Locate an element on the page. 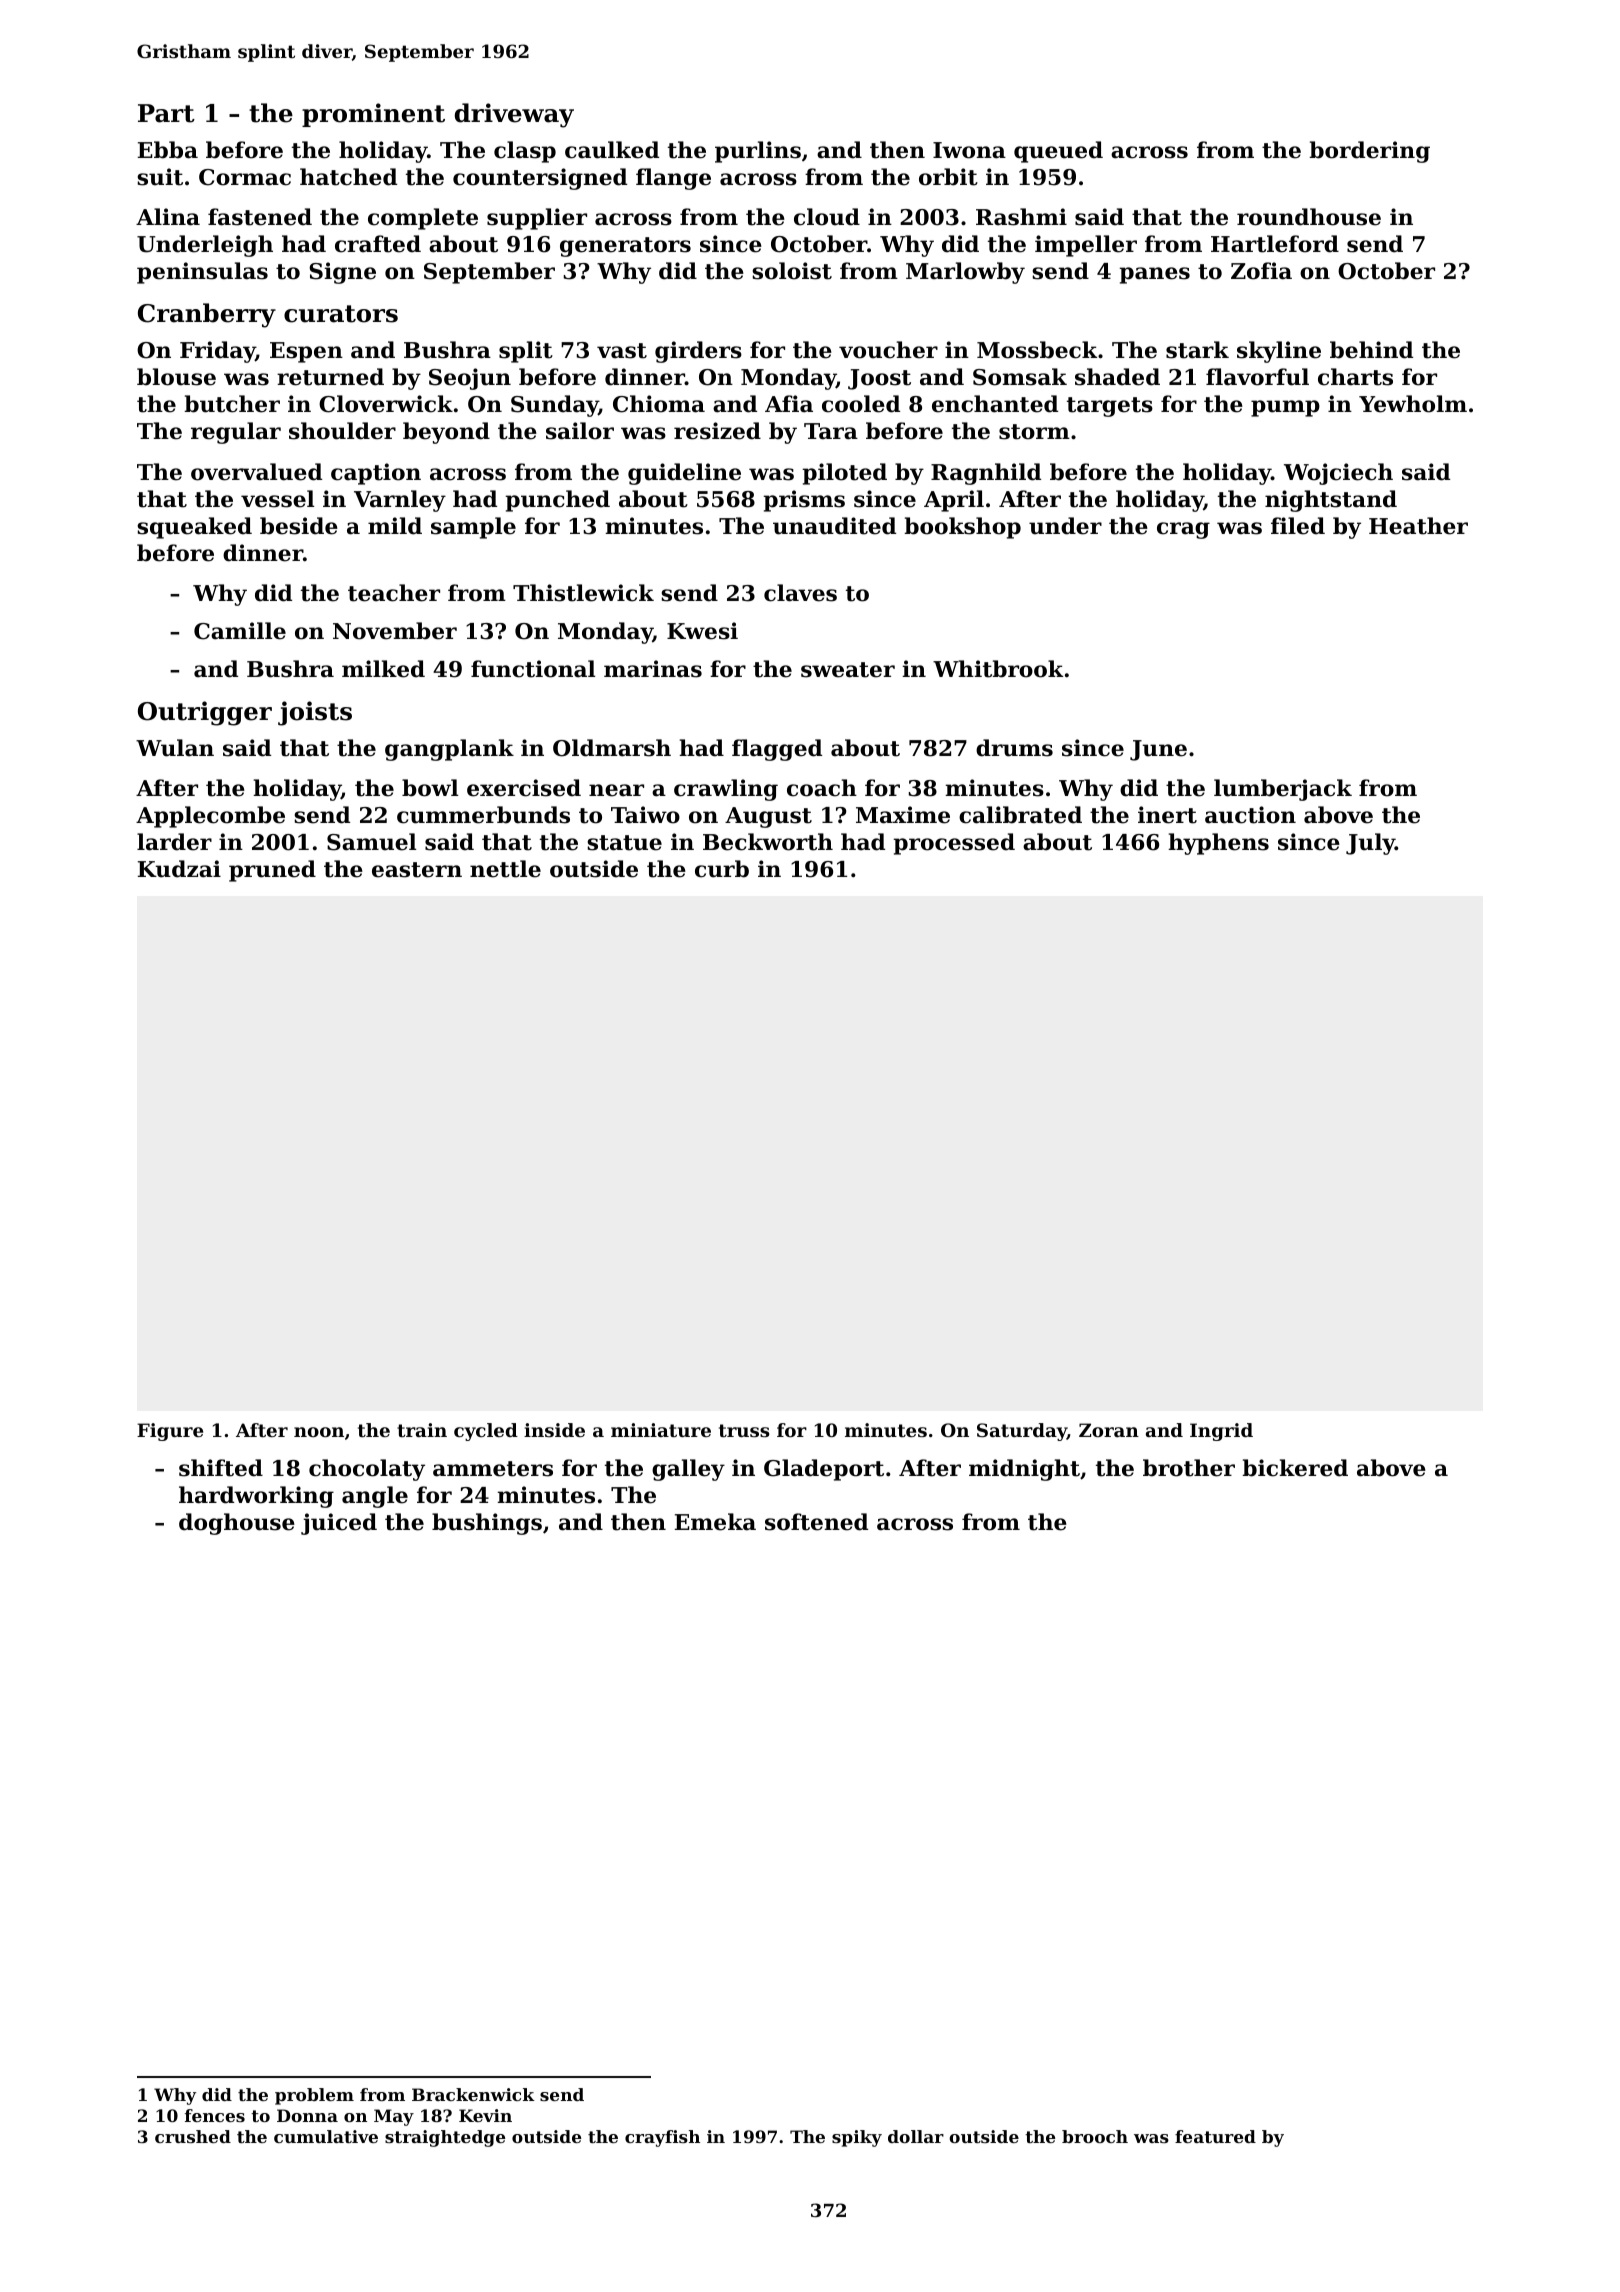 The image size is (1620, 2292). bordering is located at coordinates (1369, 152).
